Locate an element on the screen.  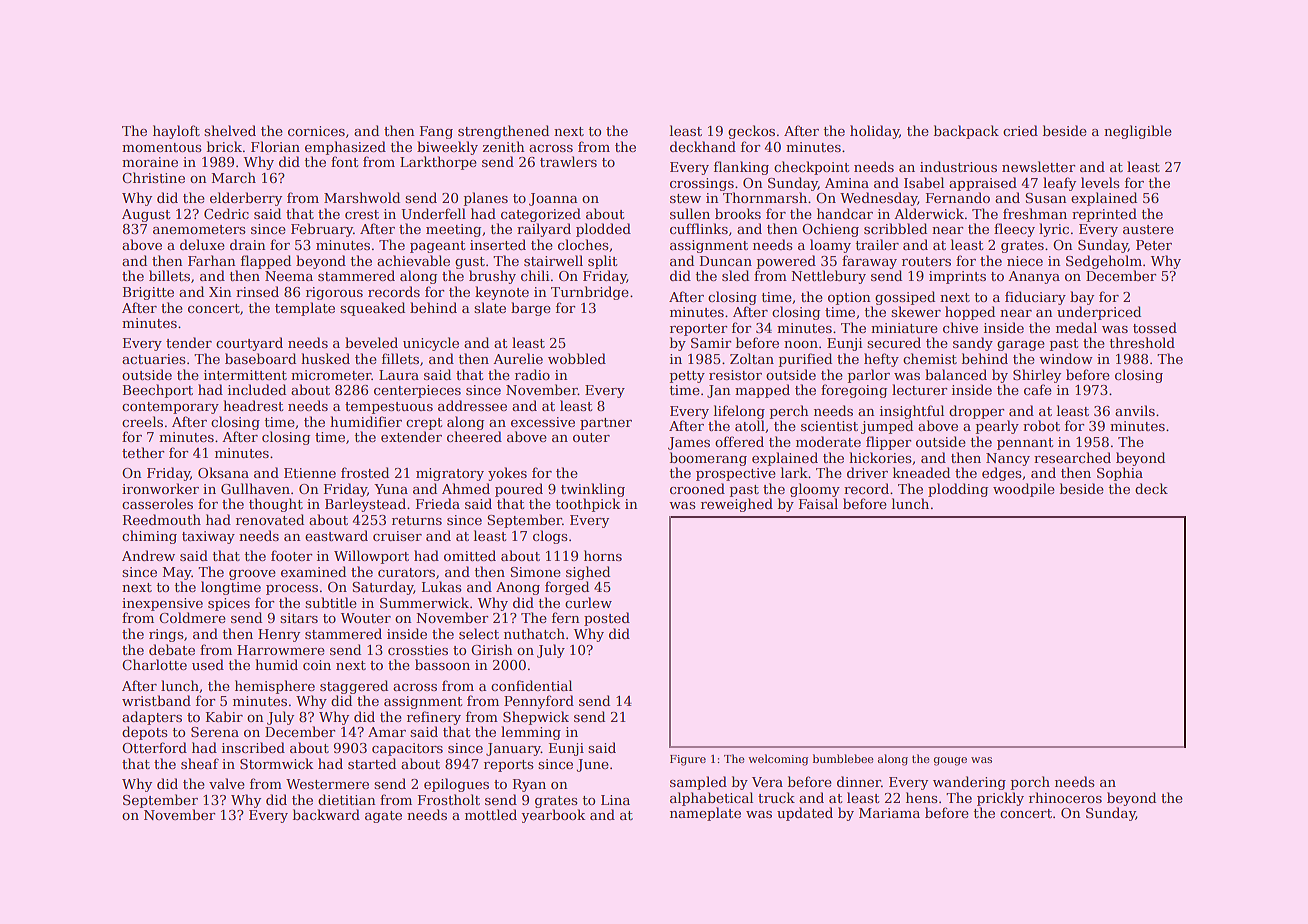
backward is located at coordinates (326, 814).
